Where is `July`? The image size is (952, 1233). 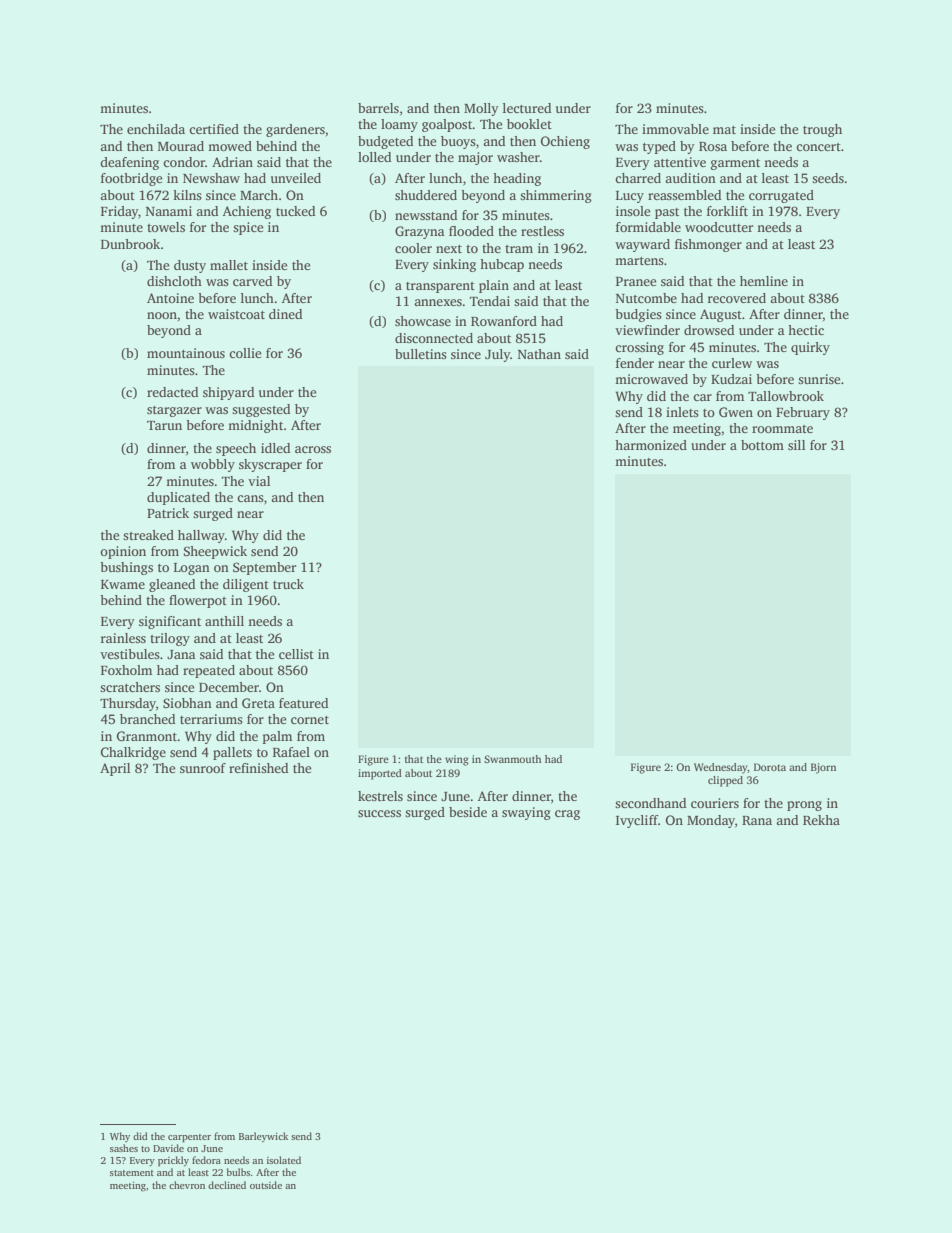 July is located at coordinates (497, 355).
